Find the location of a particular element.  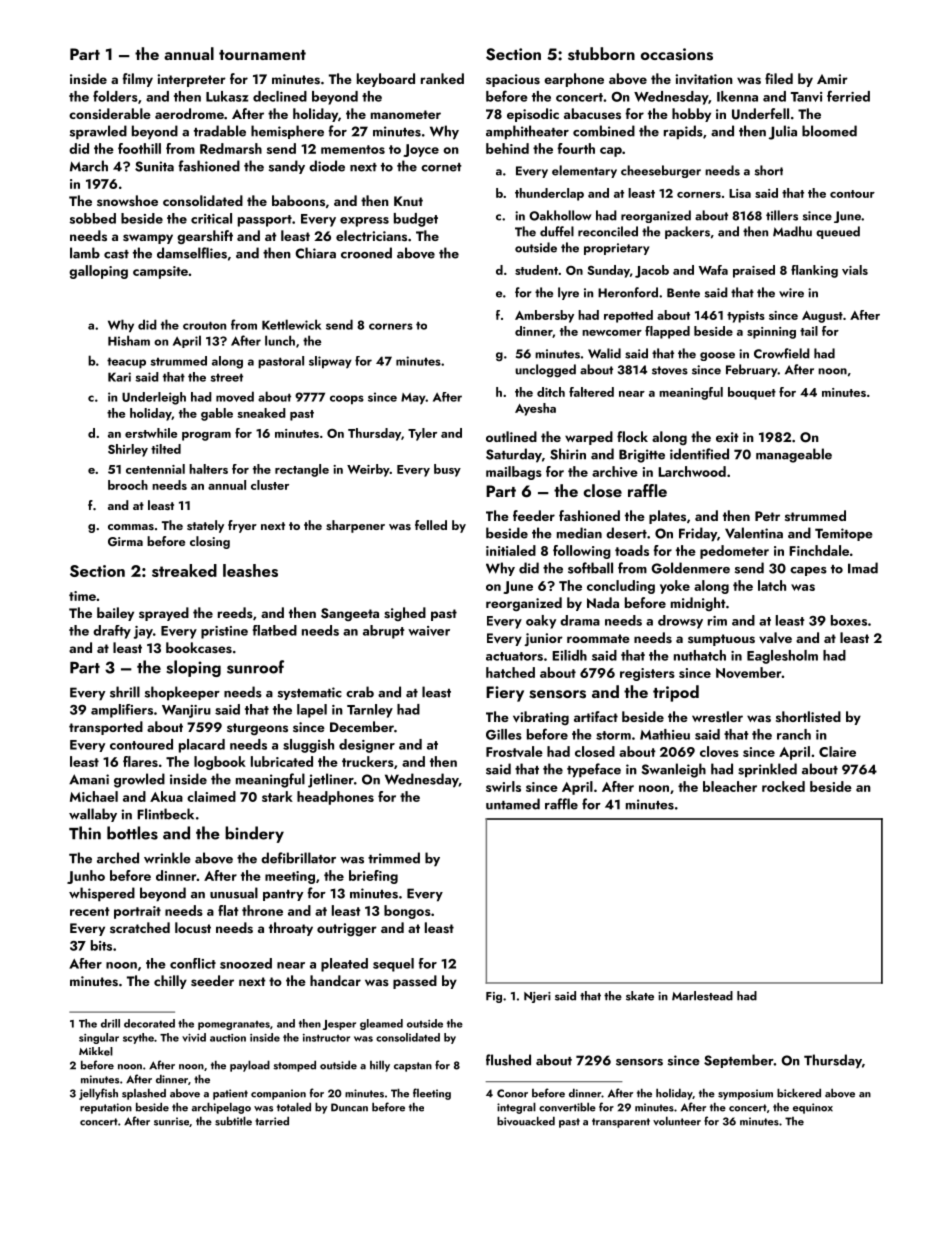

keyboard is located at coordinates (386, 80).
